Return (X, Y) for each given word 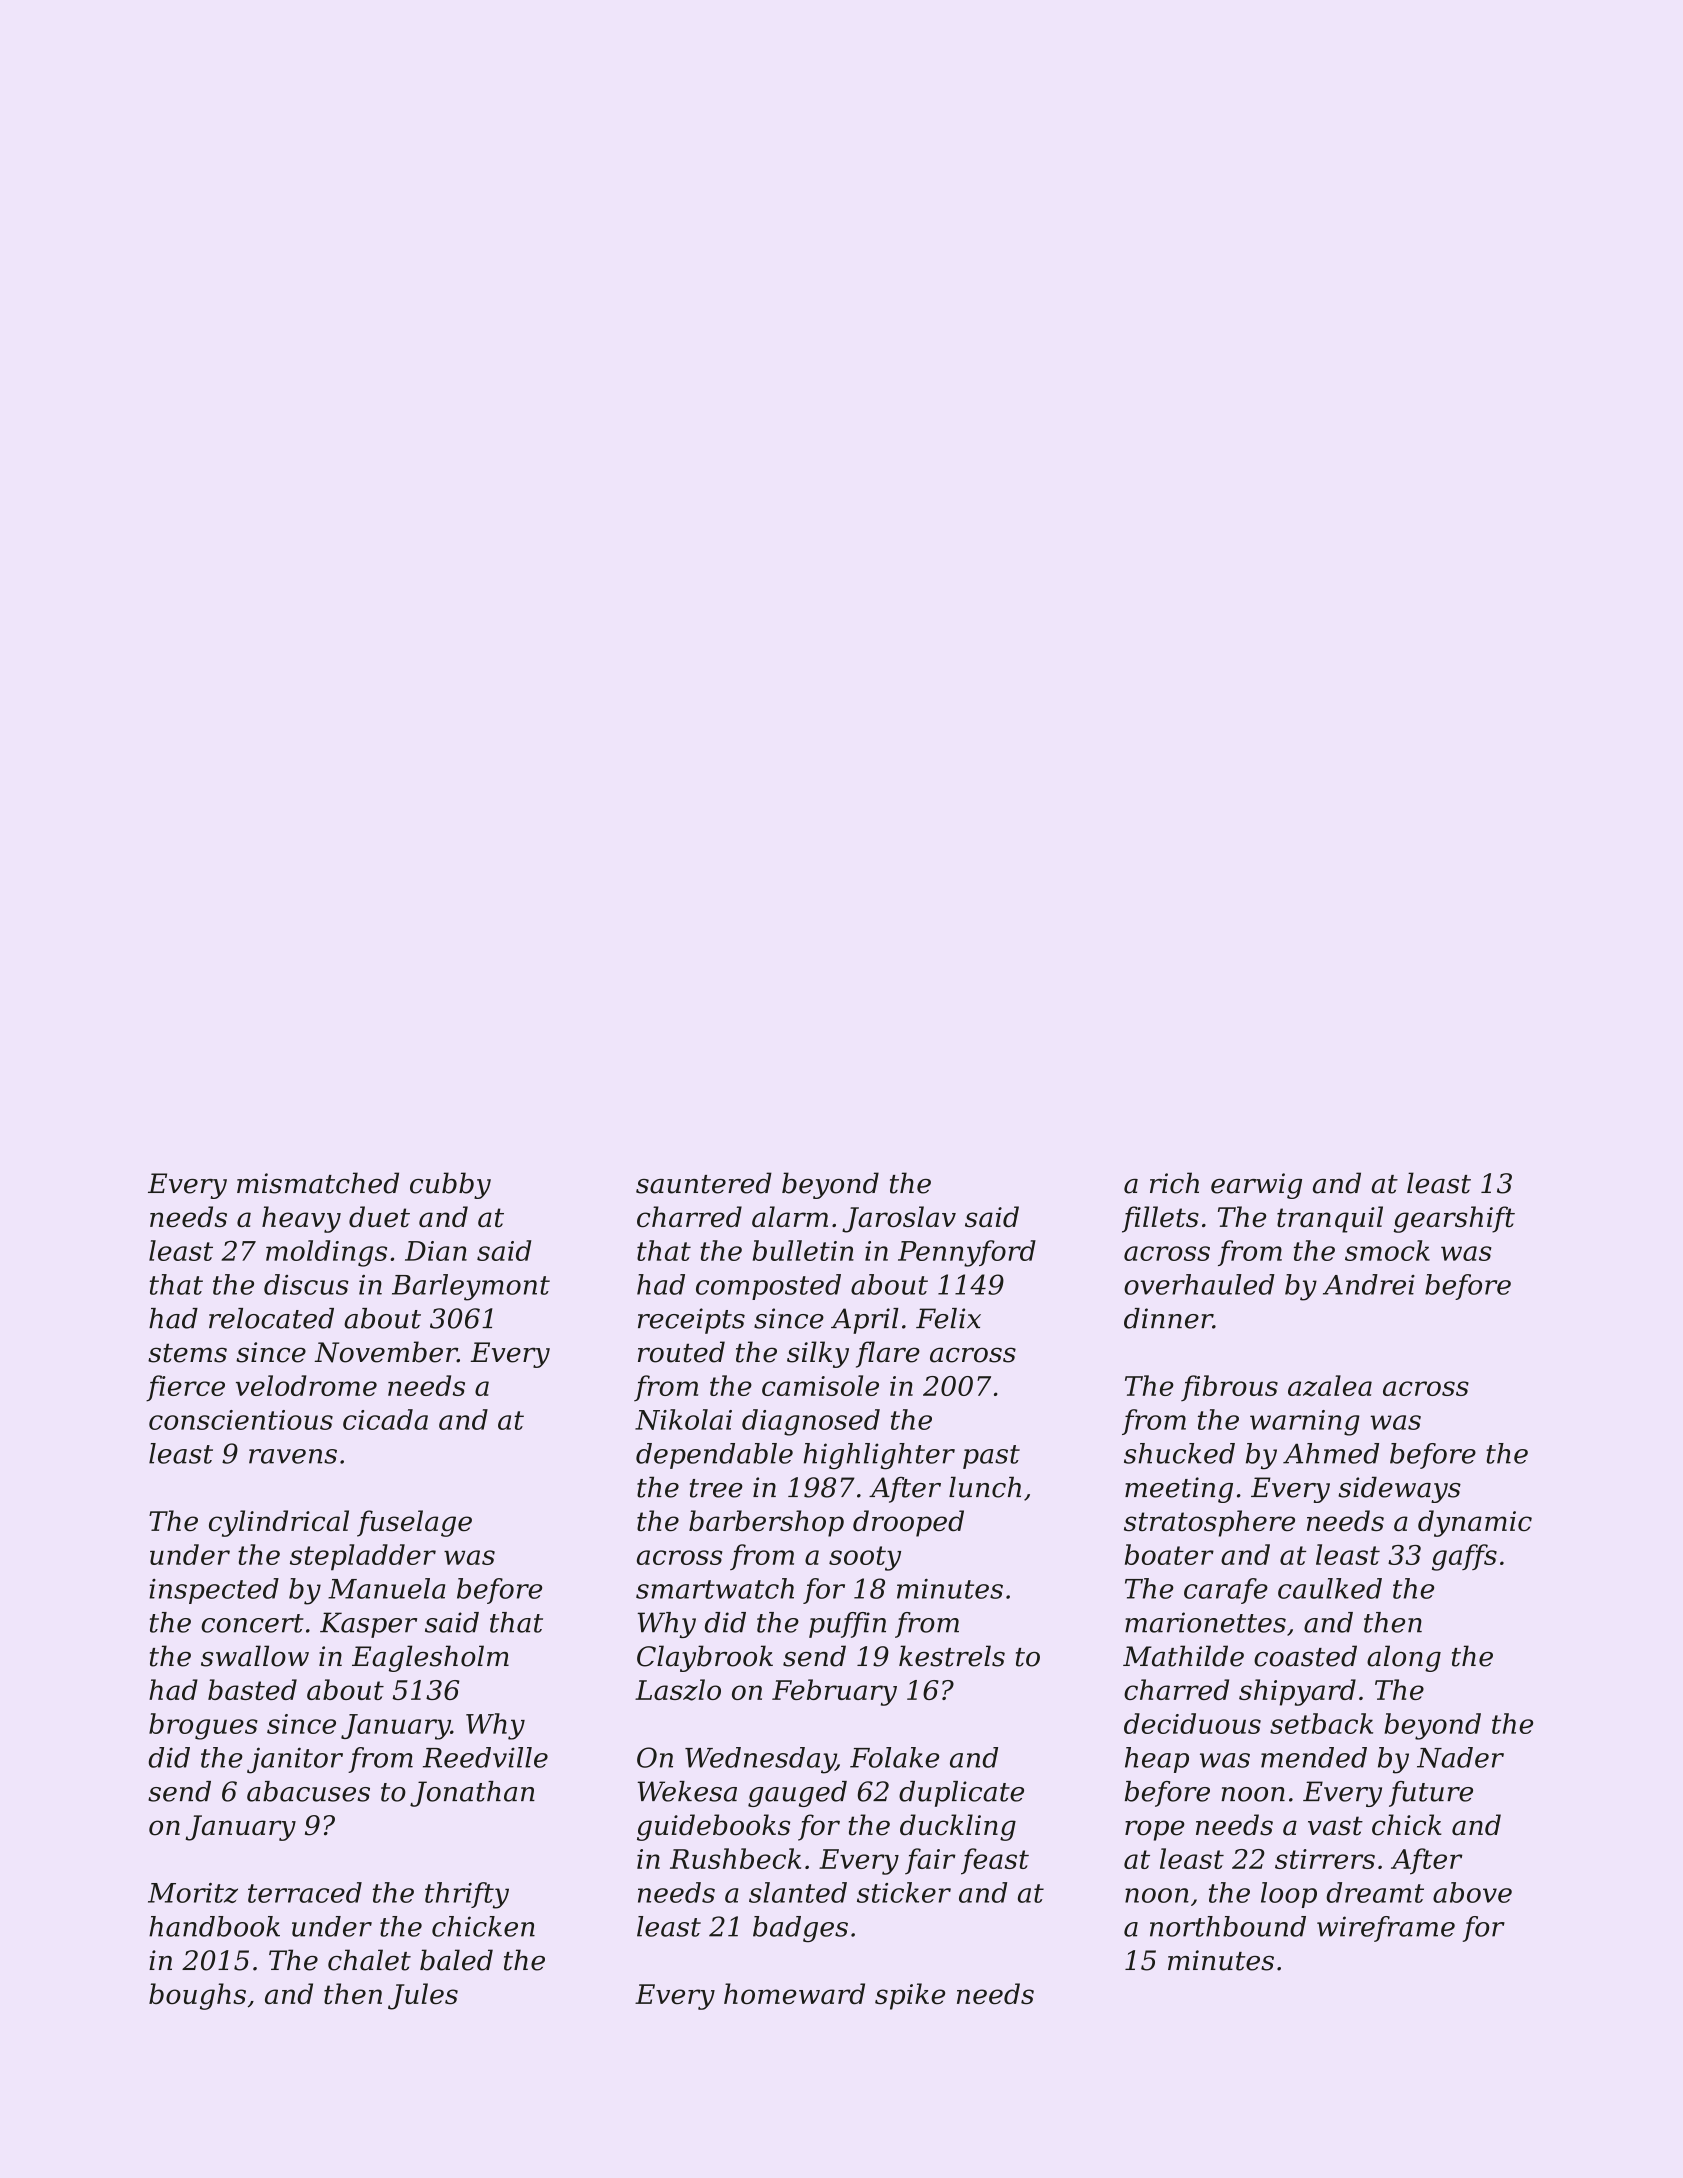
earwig (1256, 1186)
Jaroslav (899, 1219)
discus (306, 1284)
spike (910, 1996)
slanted (798, 1892)
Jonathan (472, 1794)
